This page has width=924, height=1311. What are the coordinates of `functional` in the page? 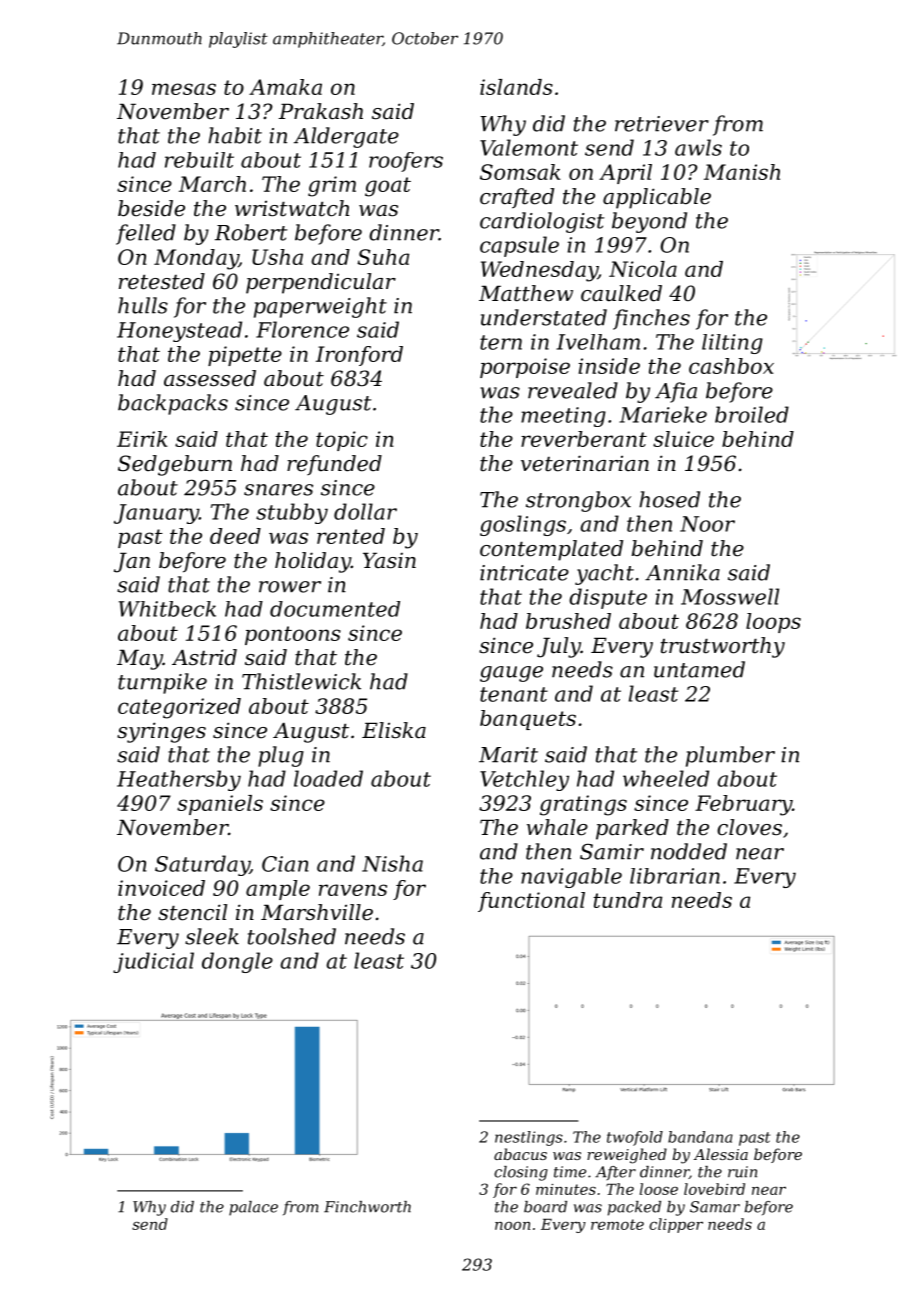 It's located at (531, 902).
